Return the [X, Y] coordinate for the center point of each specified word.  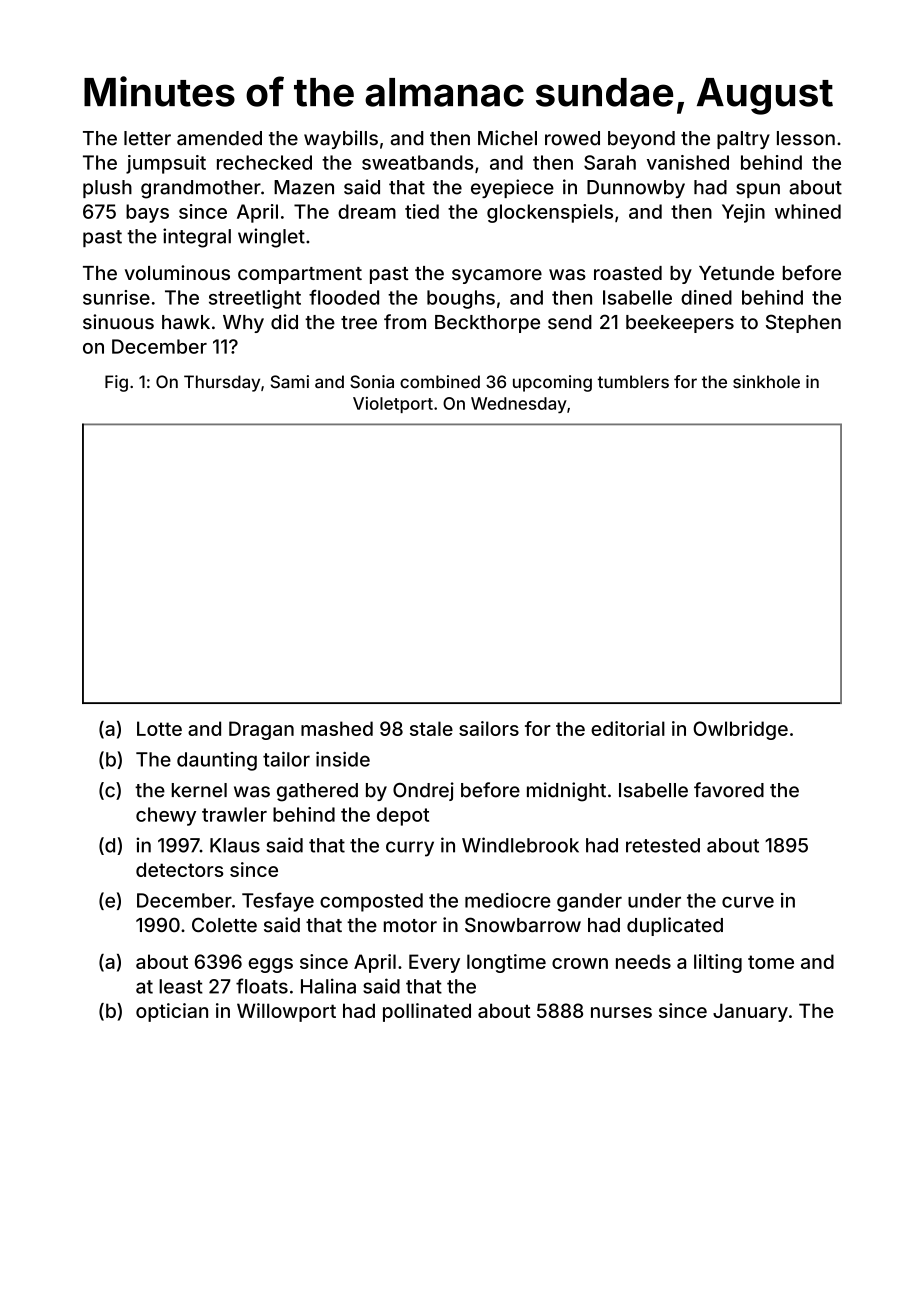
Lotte [159, 728]
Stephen [803, 323]
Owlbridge [740, 730]
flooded [344, 297]
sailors [489, 728]
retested [663, 845]
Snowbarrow [523, 925]
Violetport [393, 405]
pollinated [427, 1012]
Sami [290, 382]
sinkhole [766, 381]
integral [197, 238]
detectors [180, 869]
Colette [224, 925]
